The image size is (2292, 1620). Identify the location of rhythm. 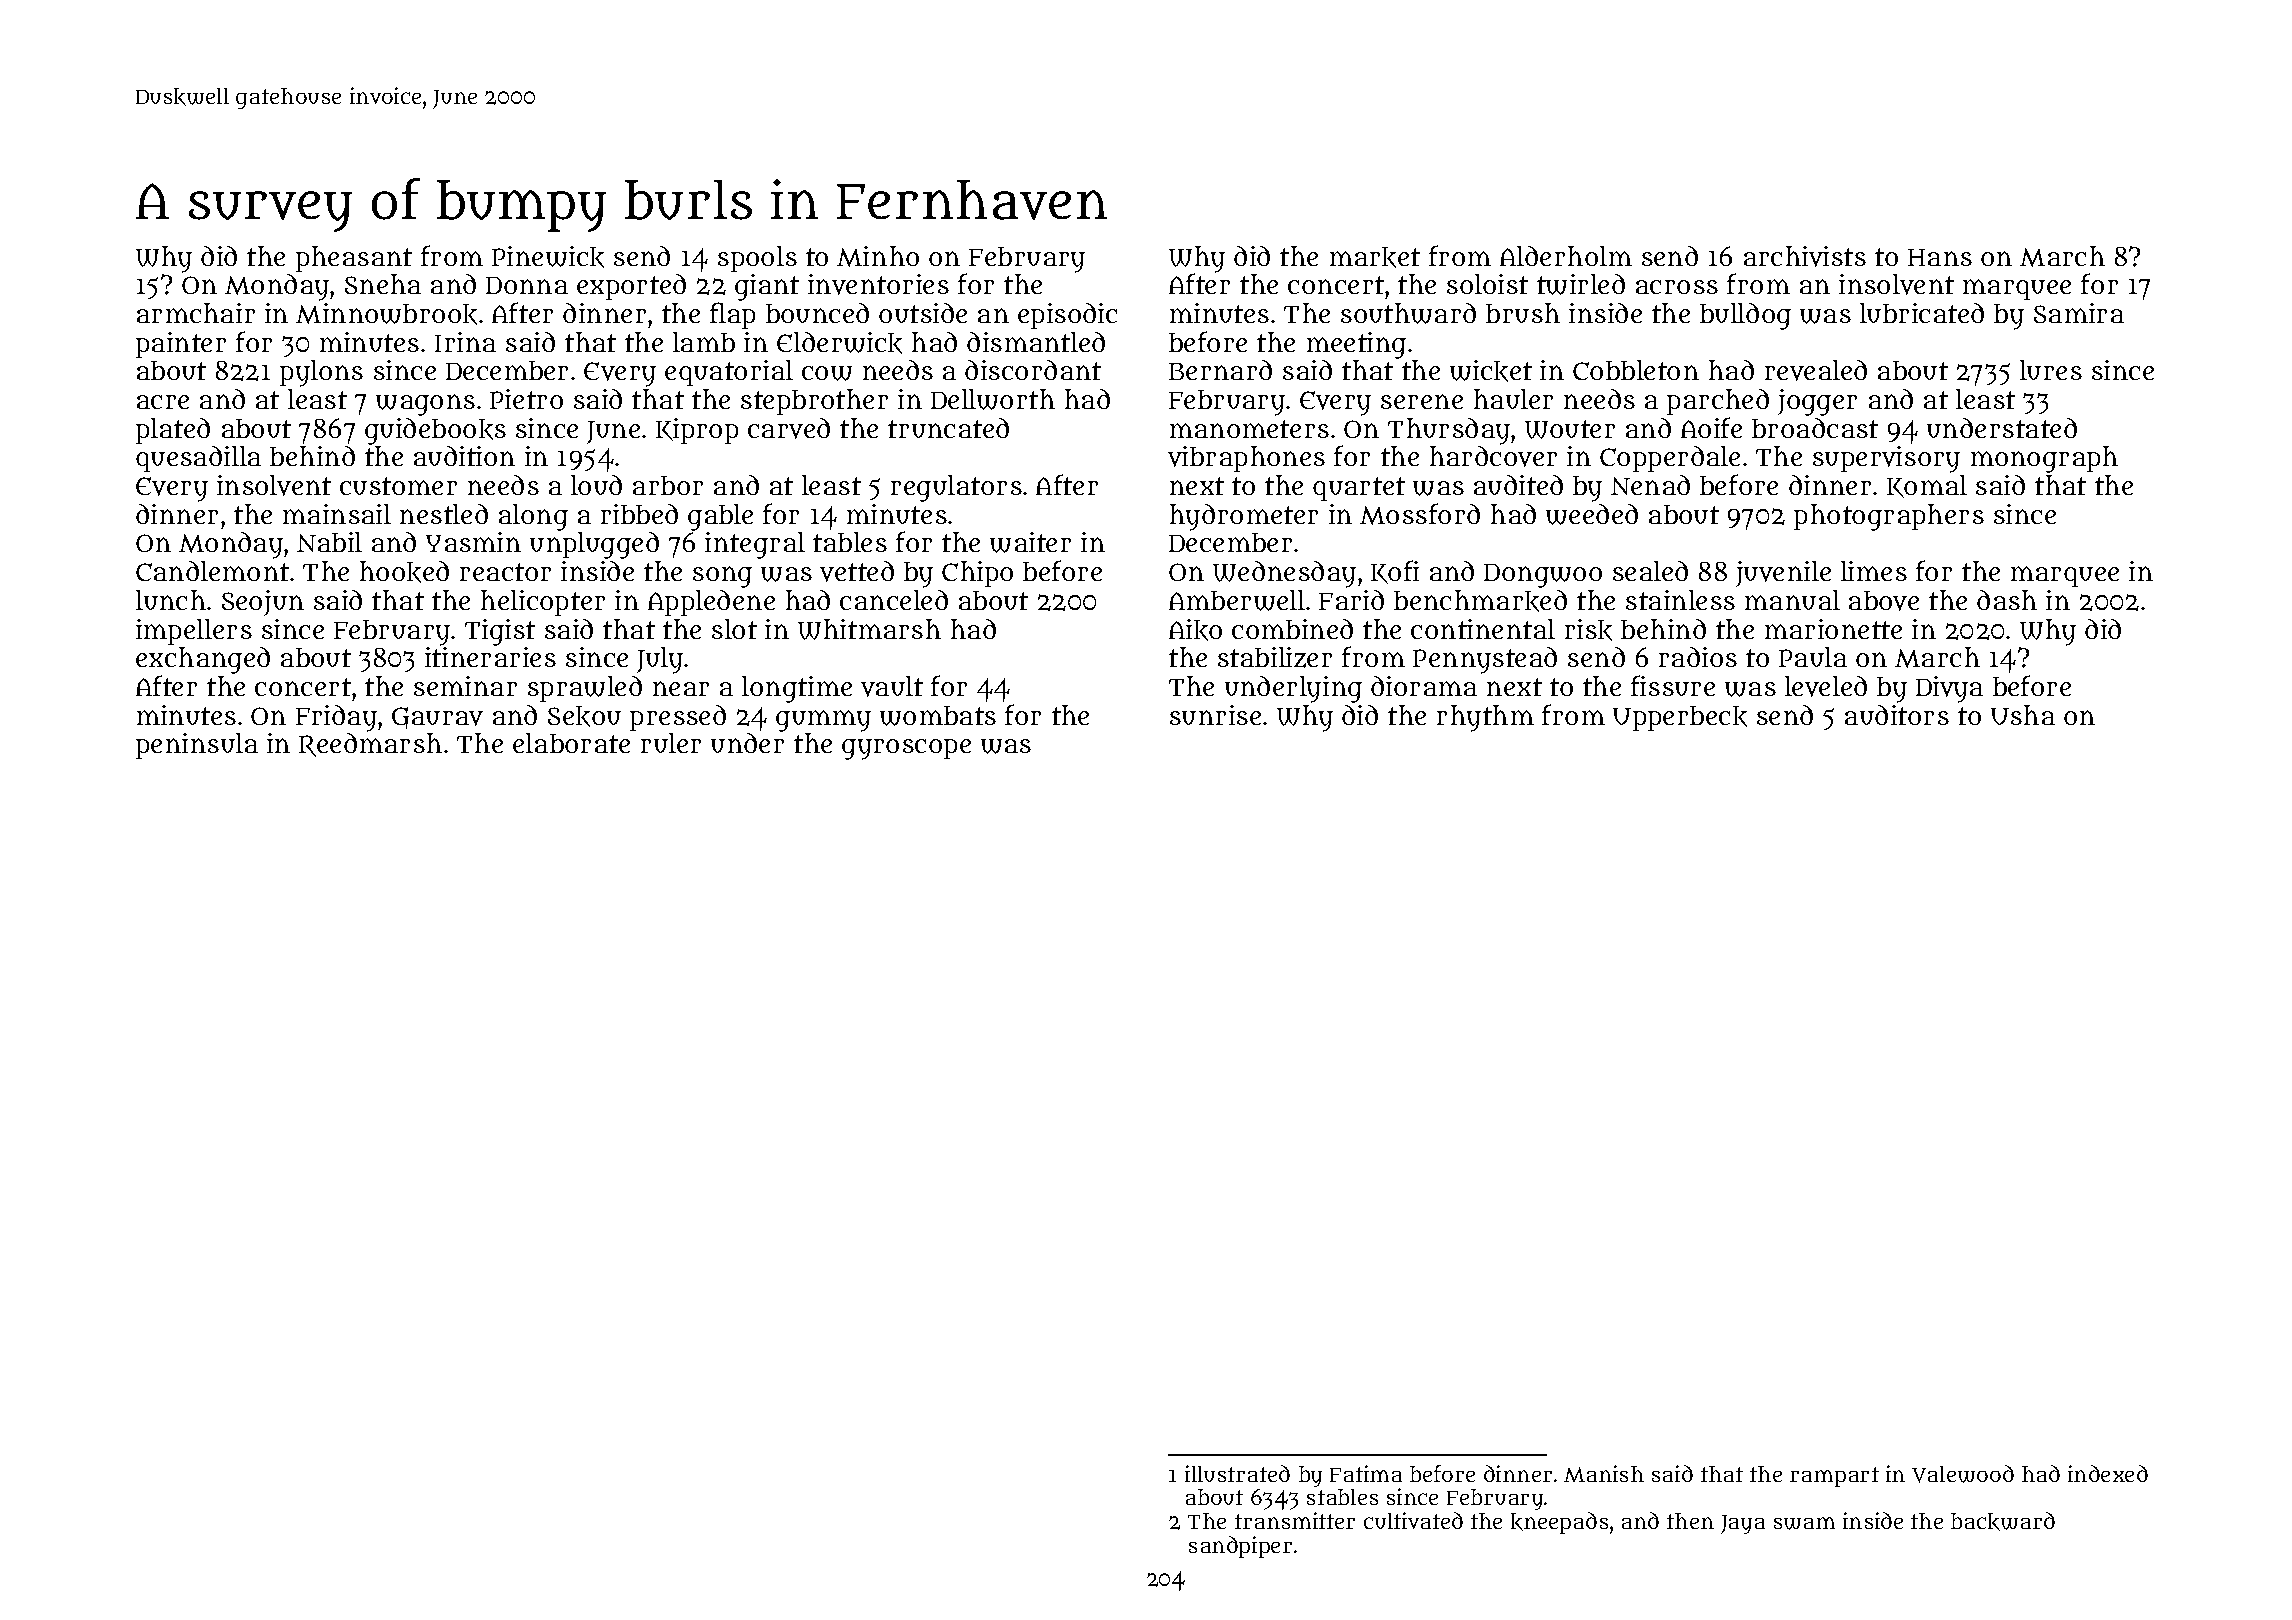
(1485, 718).
